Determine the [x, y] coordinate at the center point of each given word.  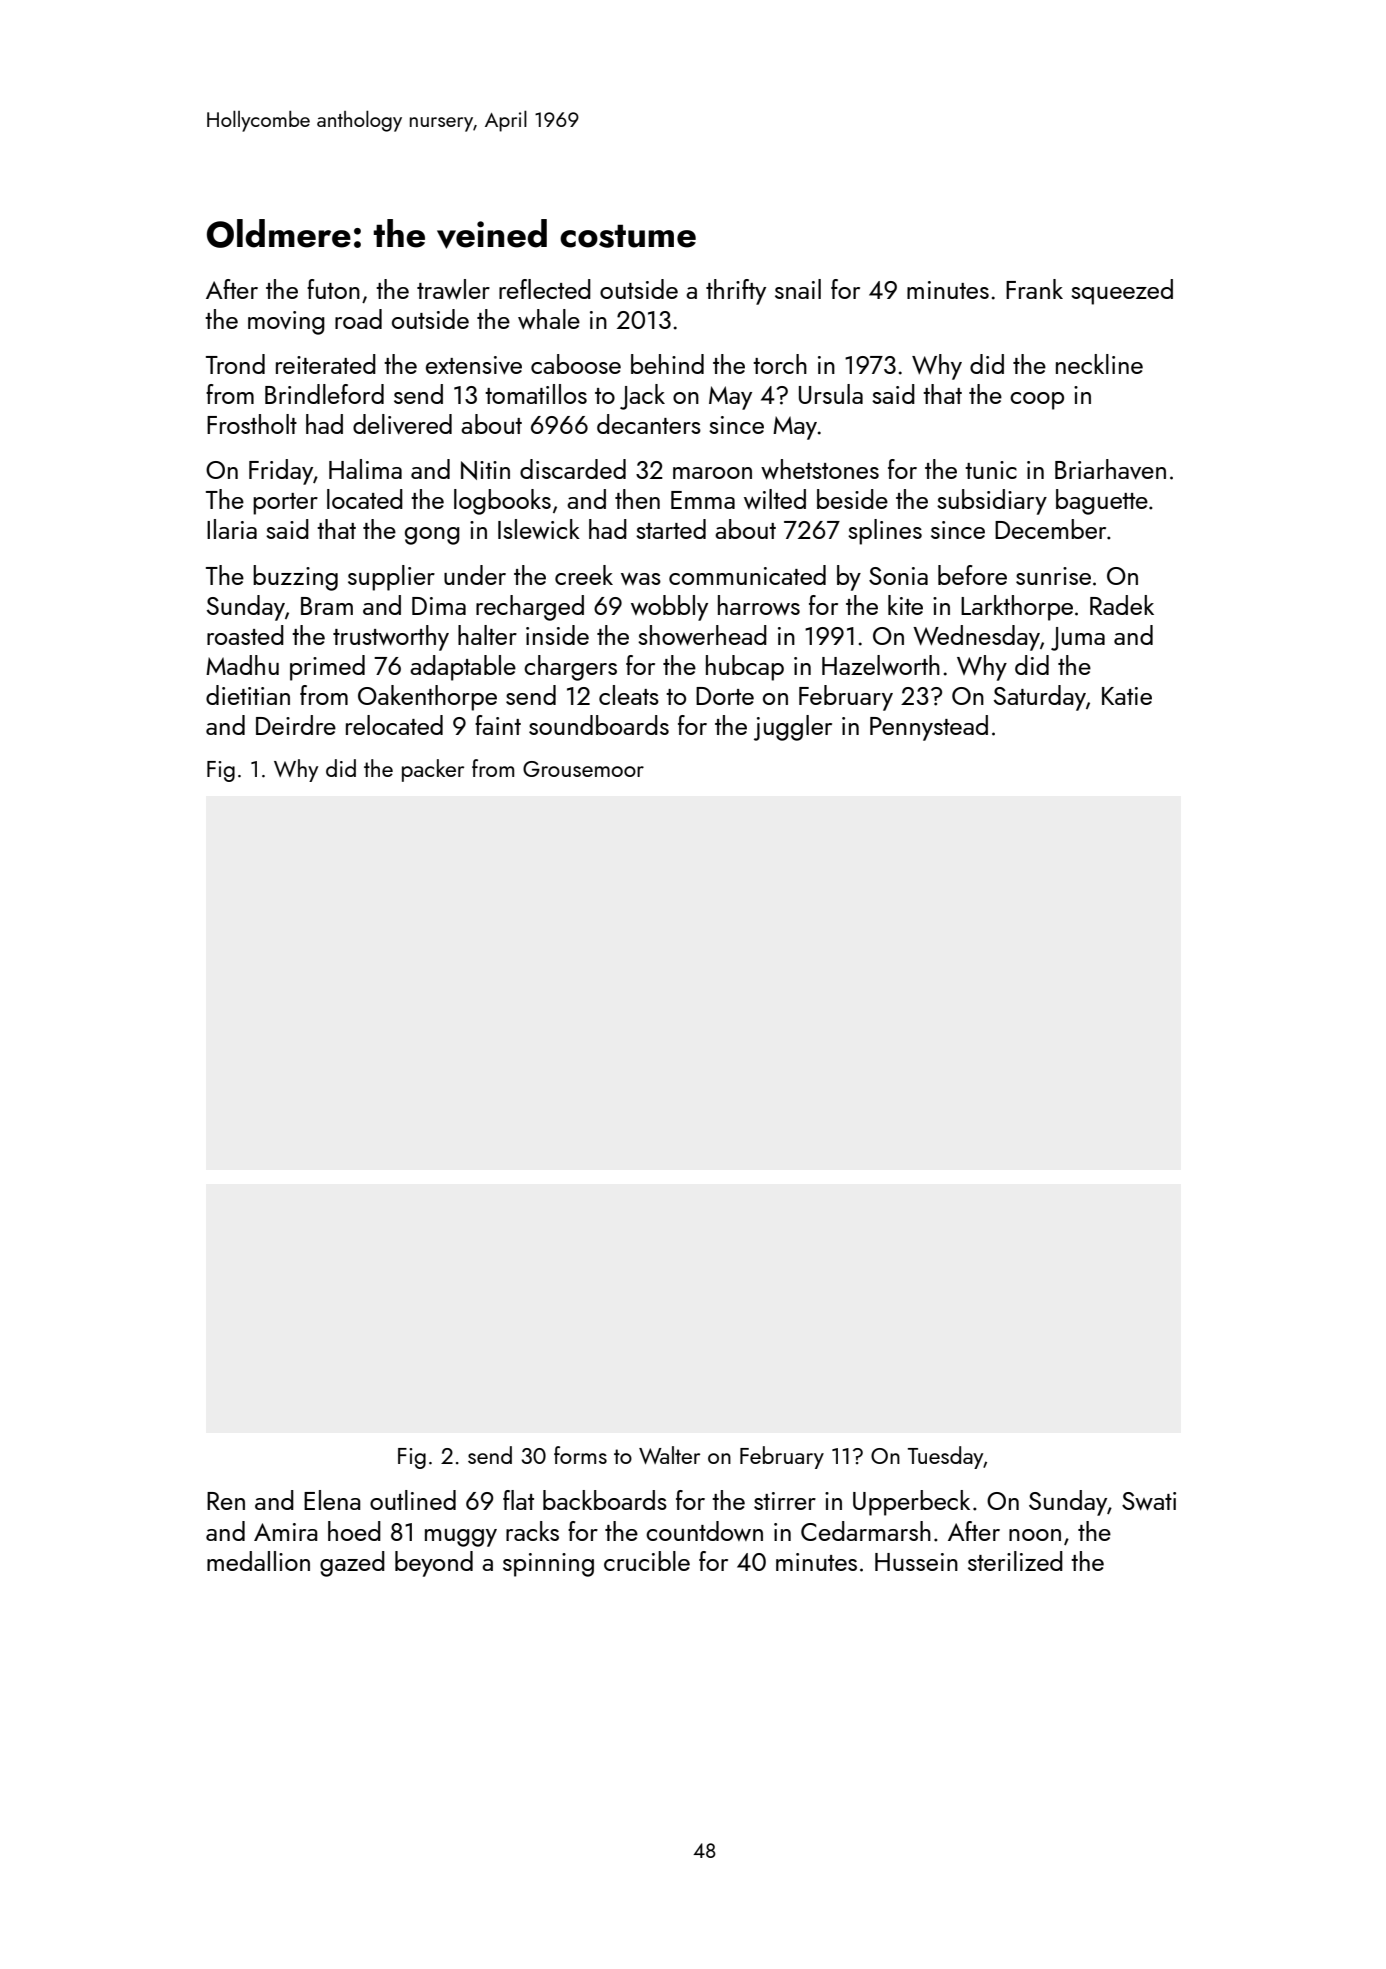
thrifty [736, 292]
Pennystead [929, 728]
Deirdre [296, 725]
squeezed [1122, 292]
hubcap [745, 668]
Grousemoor [583, 769]
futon [333, 289]
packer [433, 770]
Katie [1127, 696]
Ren [226, 1501]
